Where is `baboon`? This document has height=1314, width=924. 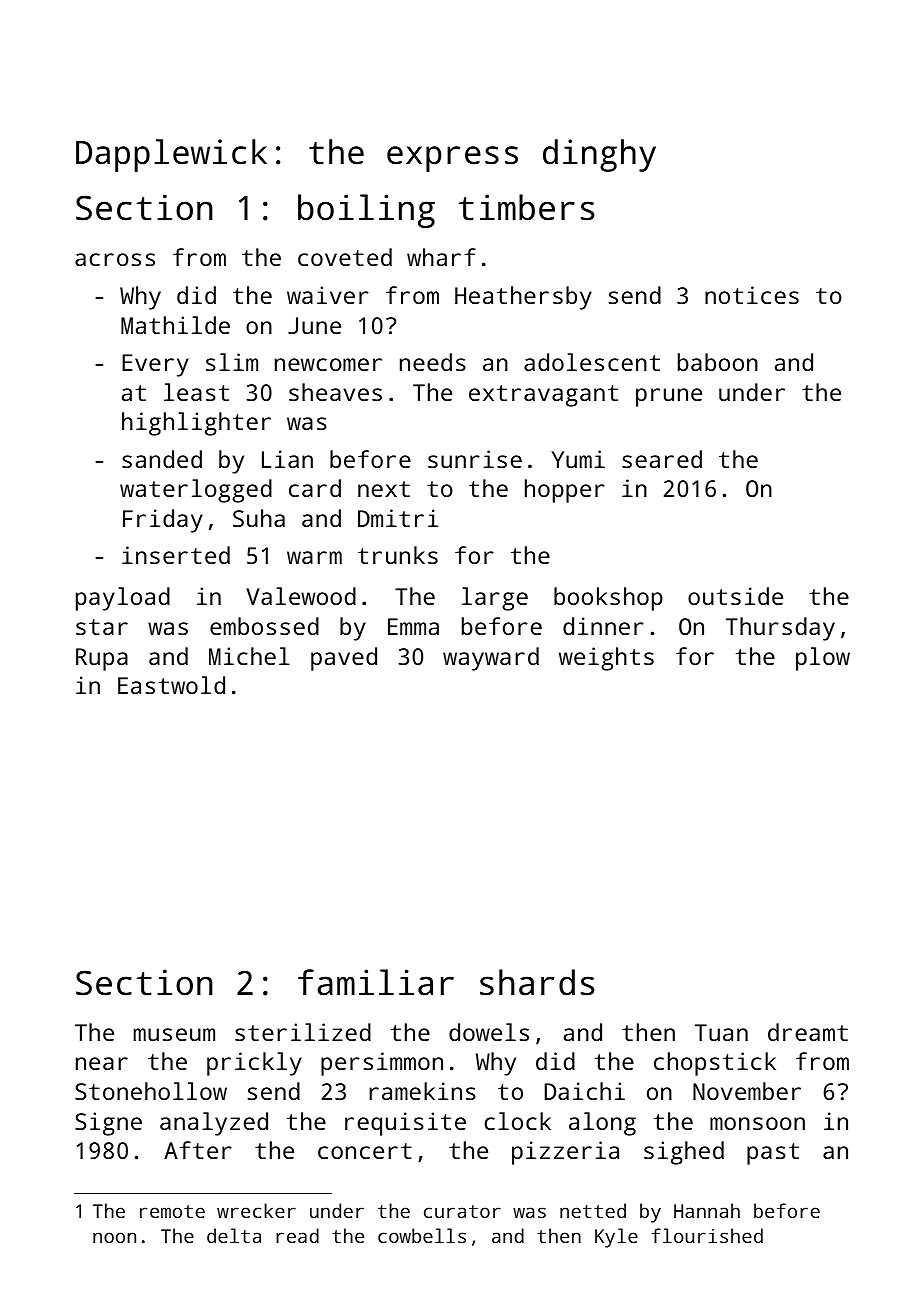
baboon is located at coordinates (718, 362).
